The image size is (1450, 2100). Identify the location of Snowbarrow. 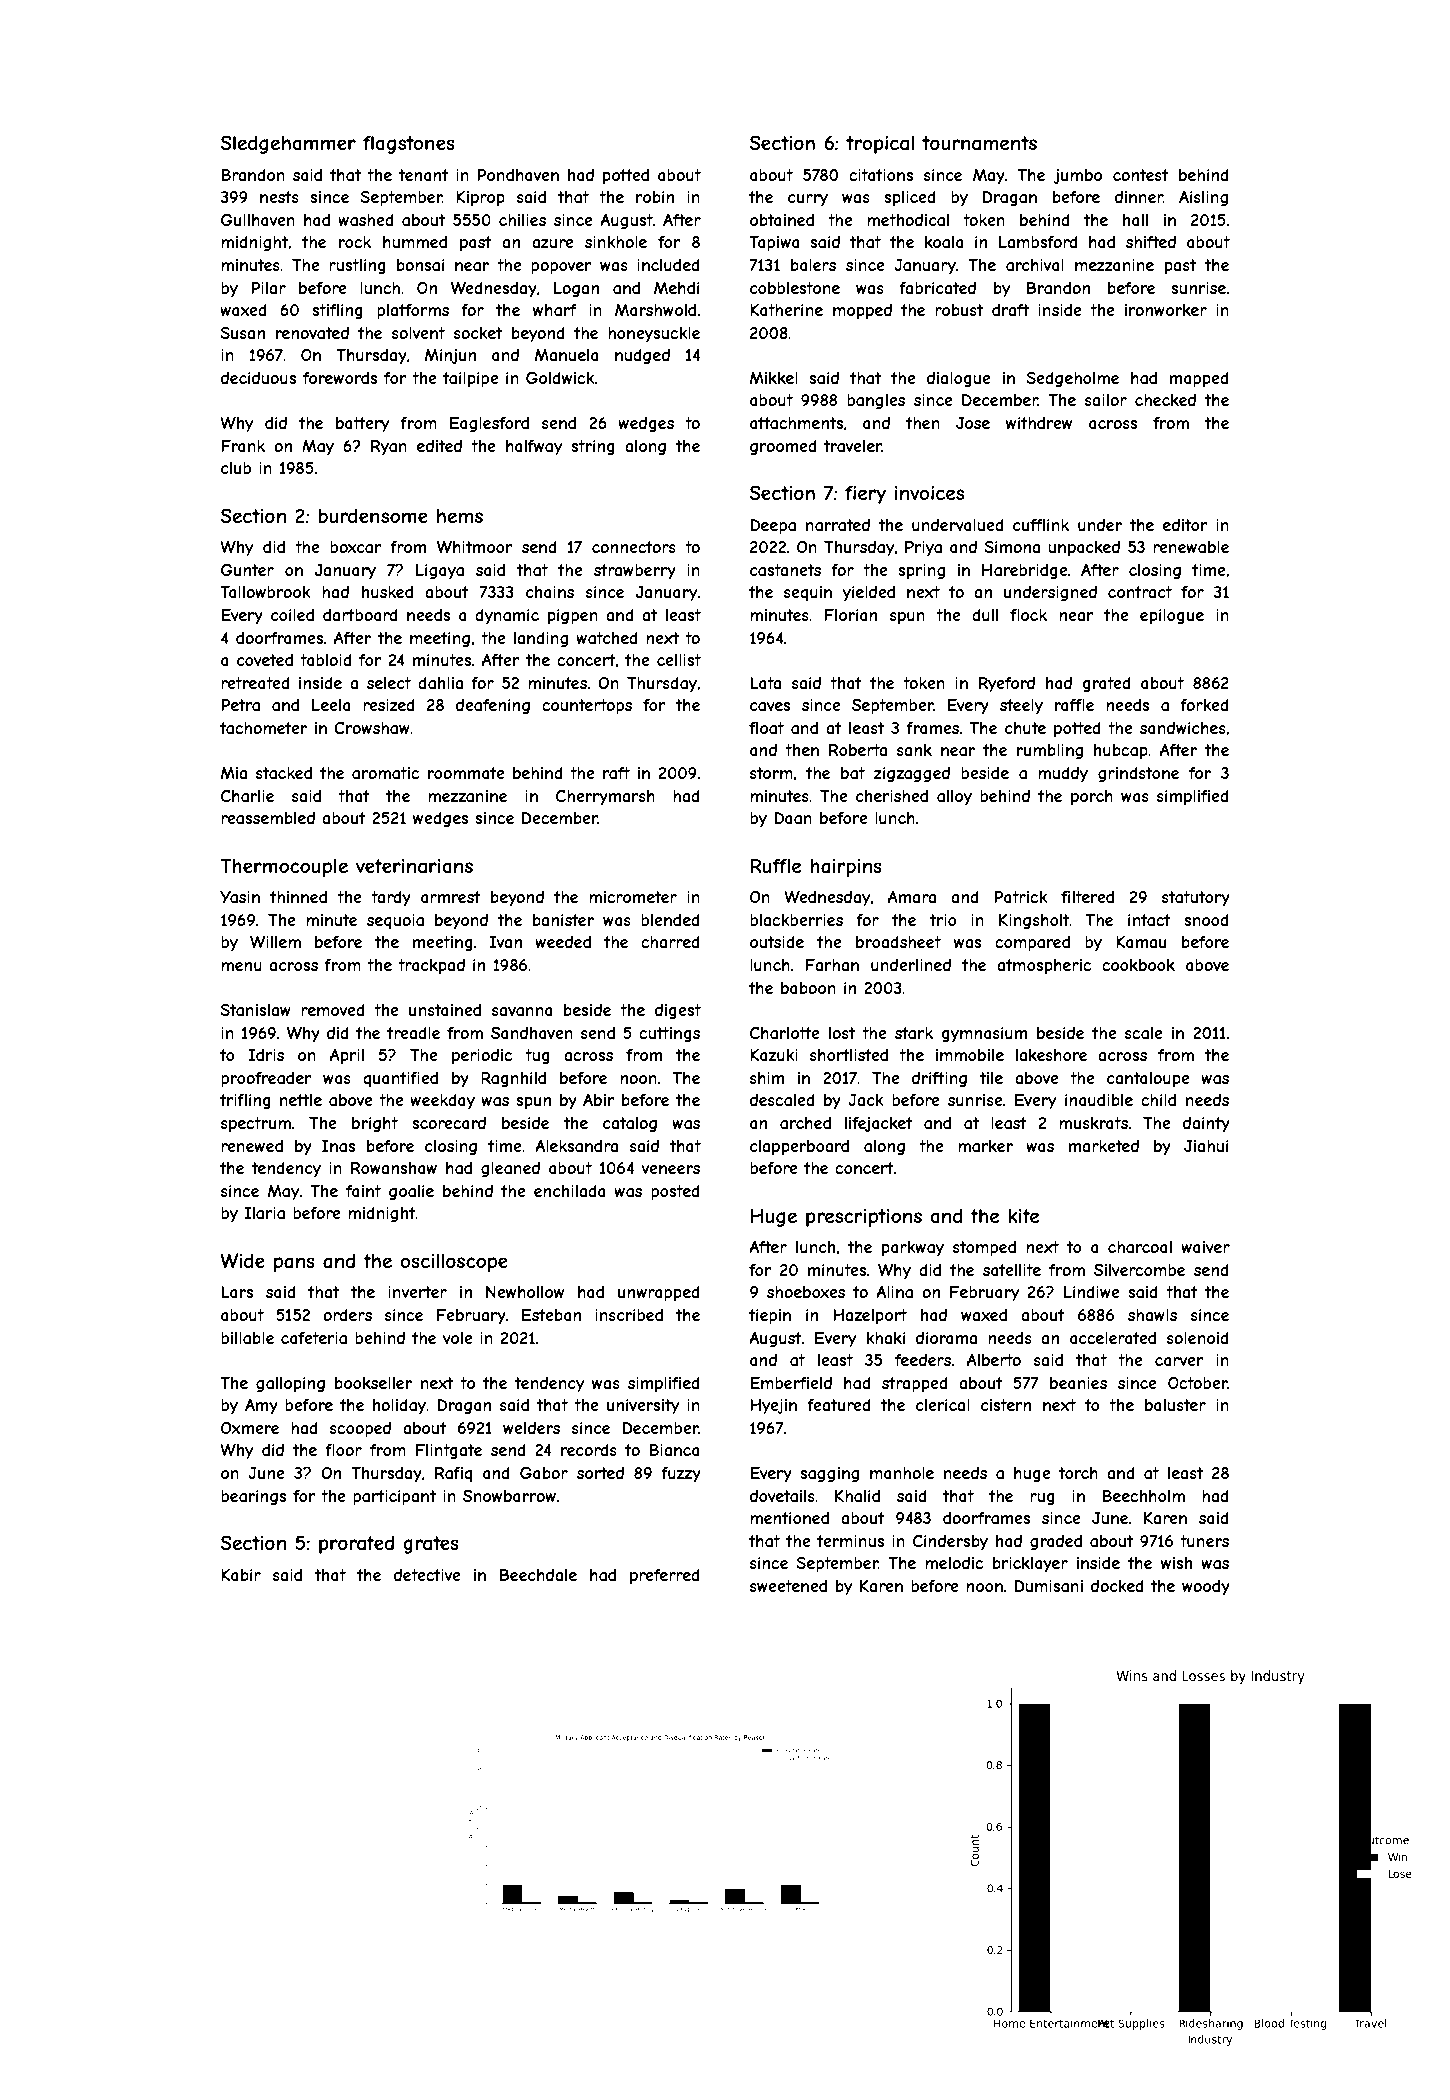
(509, 1496).
